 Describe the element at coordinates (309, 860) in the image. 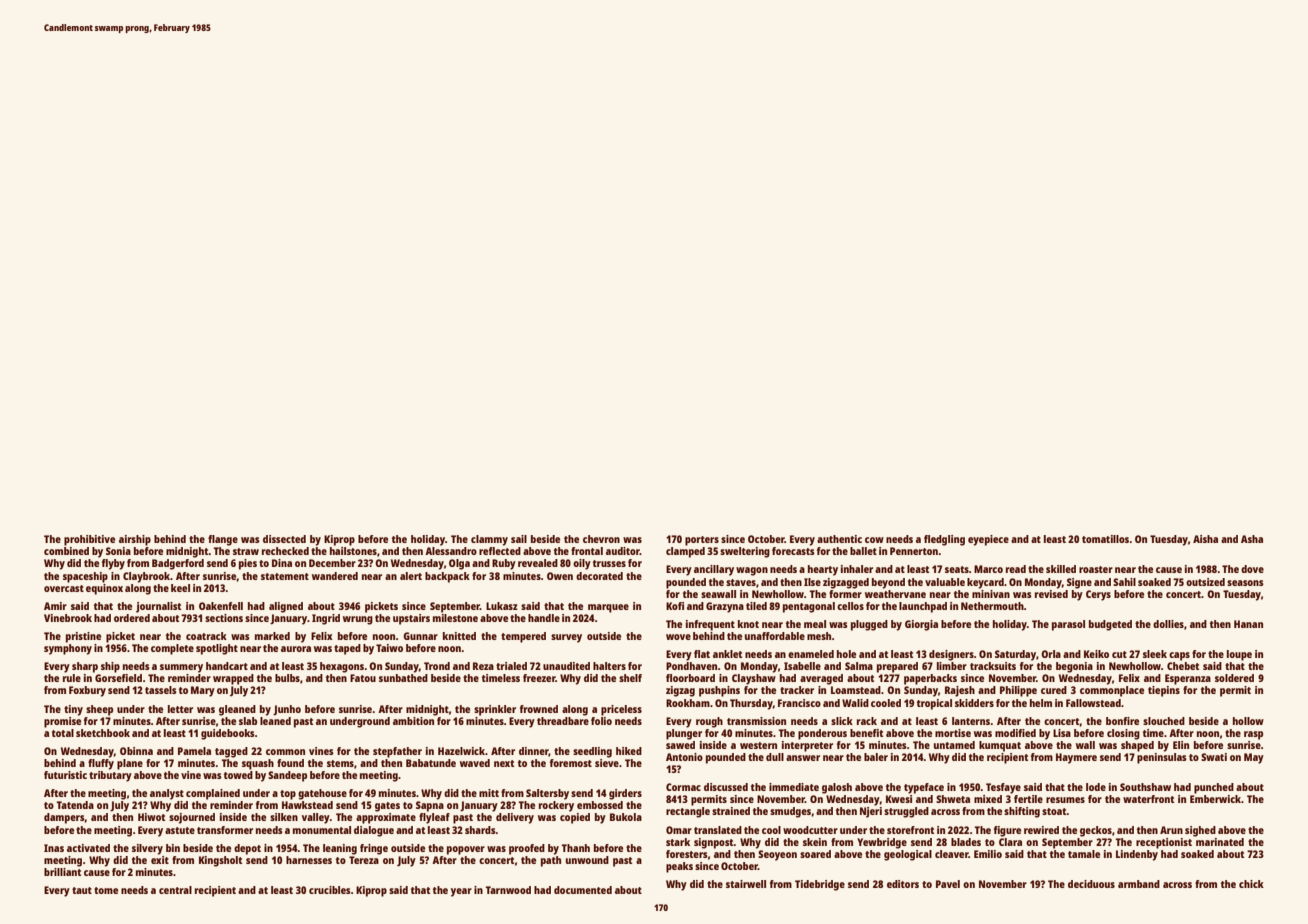

I see `harnesses` at that location.
